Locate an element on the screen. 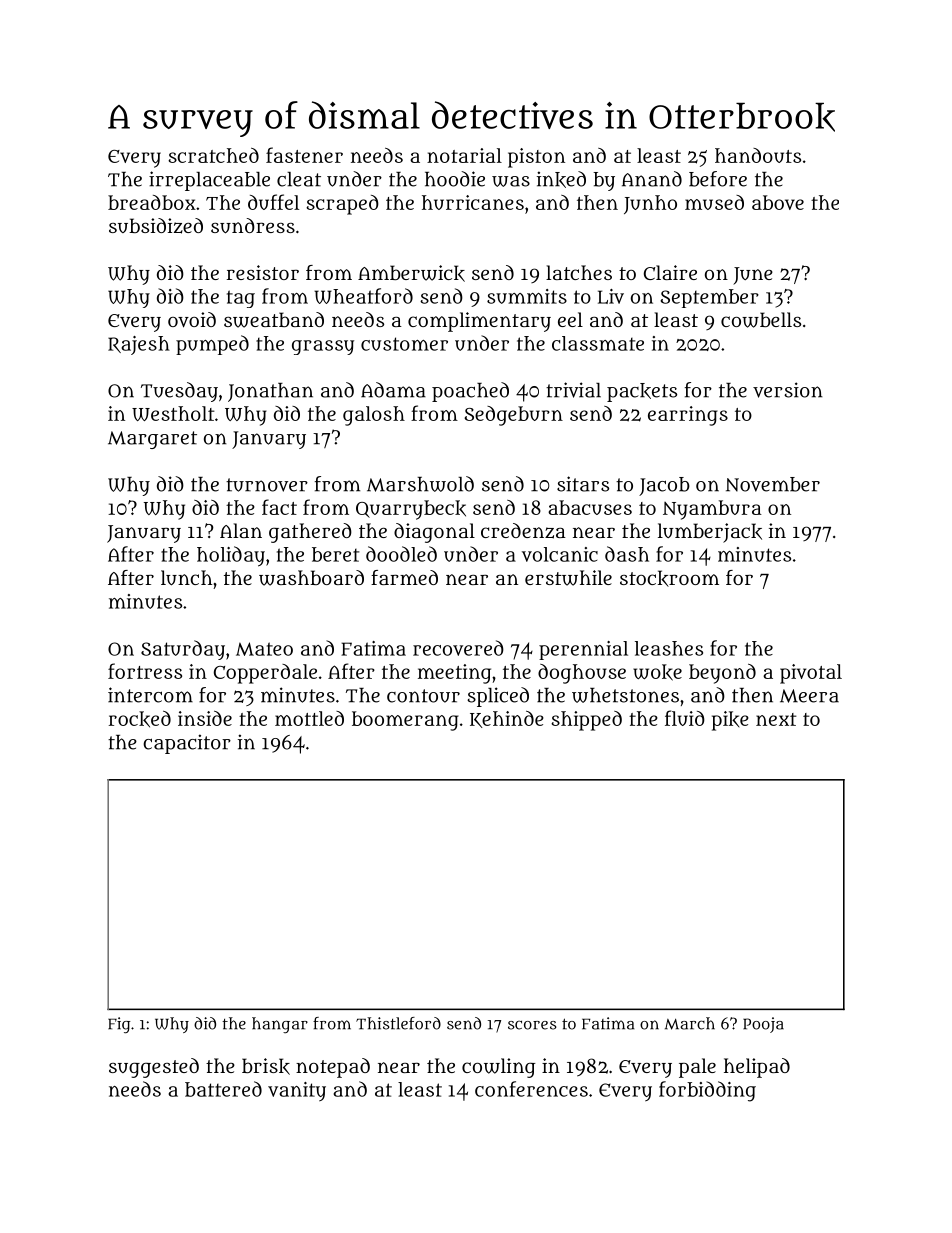  fortress is located at coordinates (145, 671).
